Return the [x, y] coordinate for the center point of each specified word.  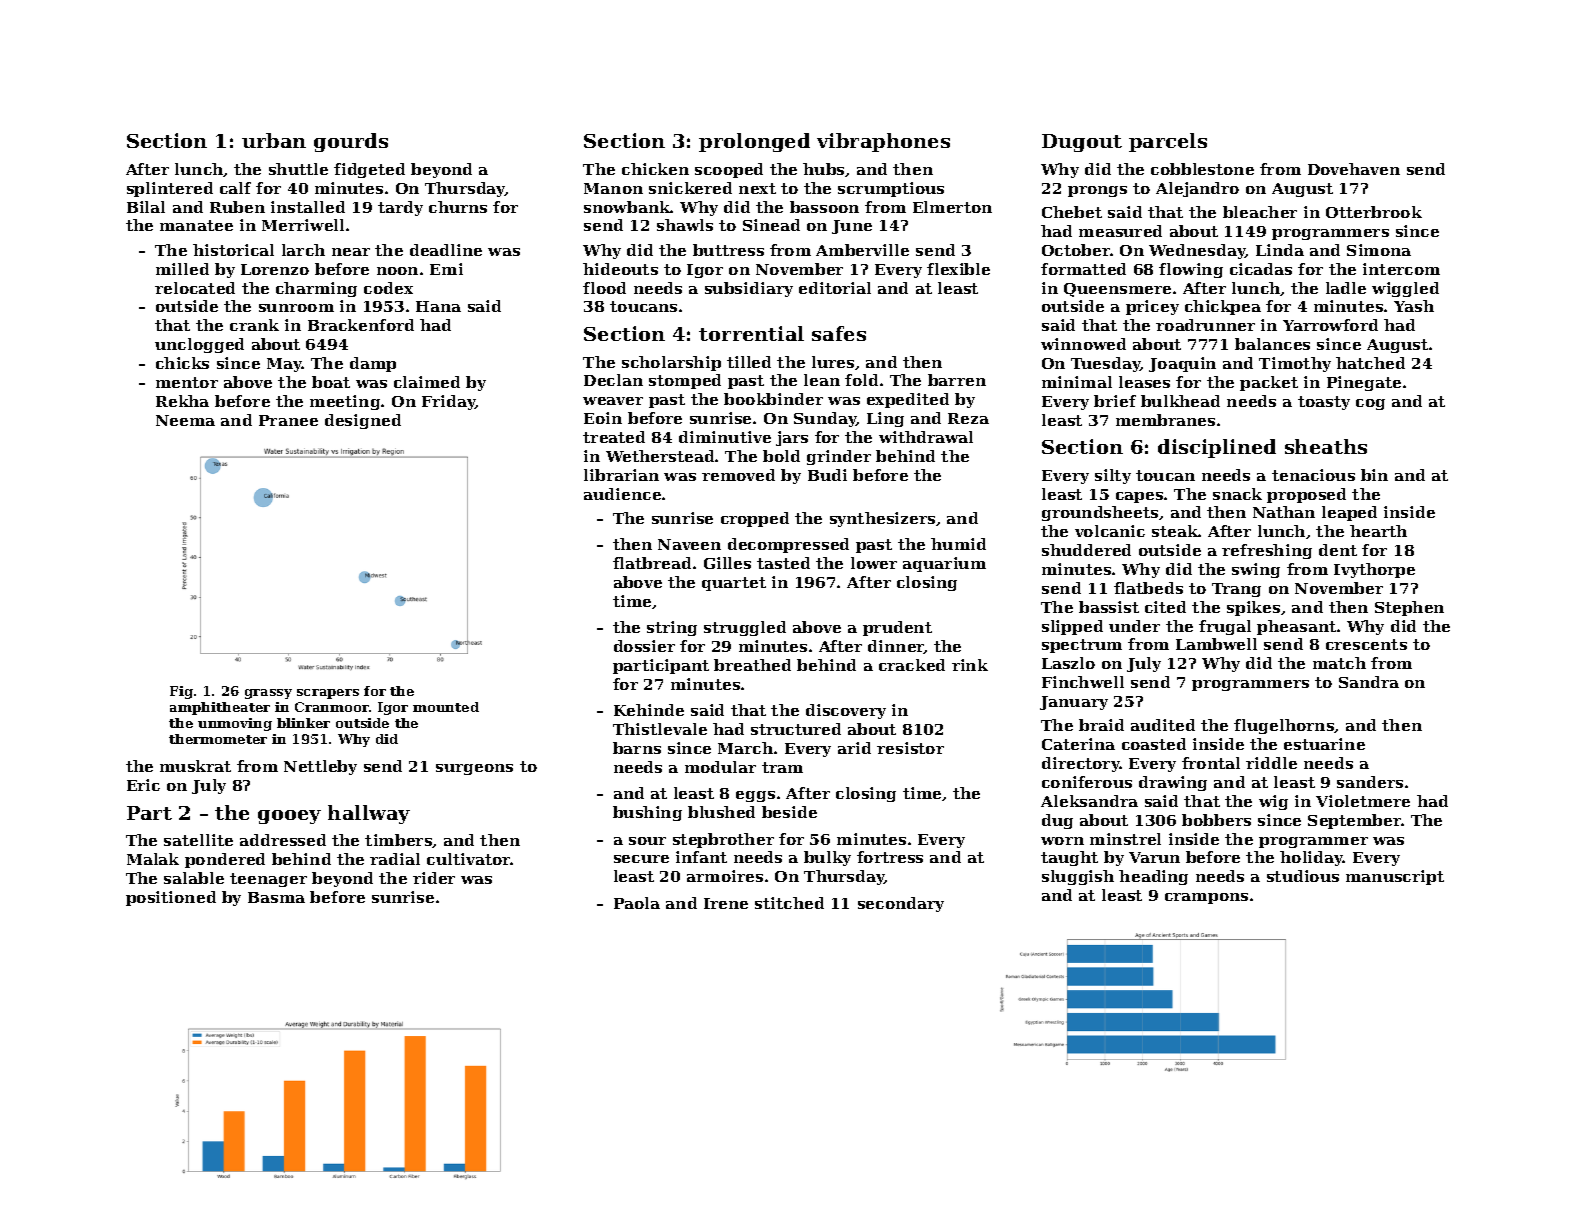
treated [614, 437]
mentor [187, 382]
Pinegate [1364, 383]
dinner [896, 647]
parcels [1168, 142]
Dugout [1082, 143]
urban [274, 140]
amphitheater [220, 708]
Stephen [1409, 608]
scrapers [328, 694]
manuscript [1395, 877]
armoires [725, 876]
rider [434, 878]
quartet [734, 584]
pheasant [1296, 627]
